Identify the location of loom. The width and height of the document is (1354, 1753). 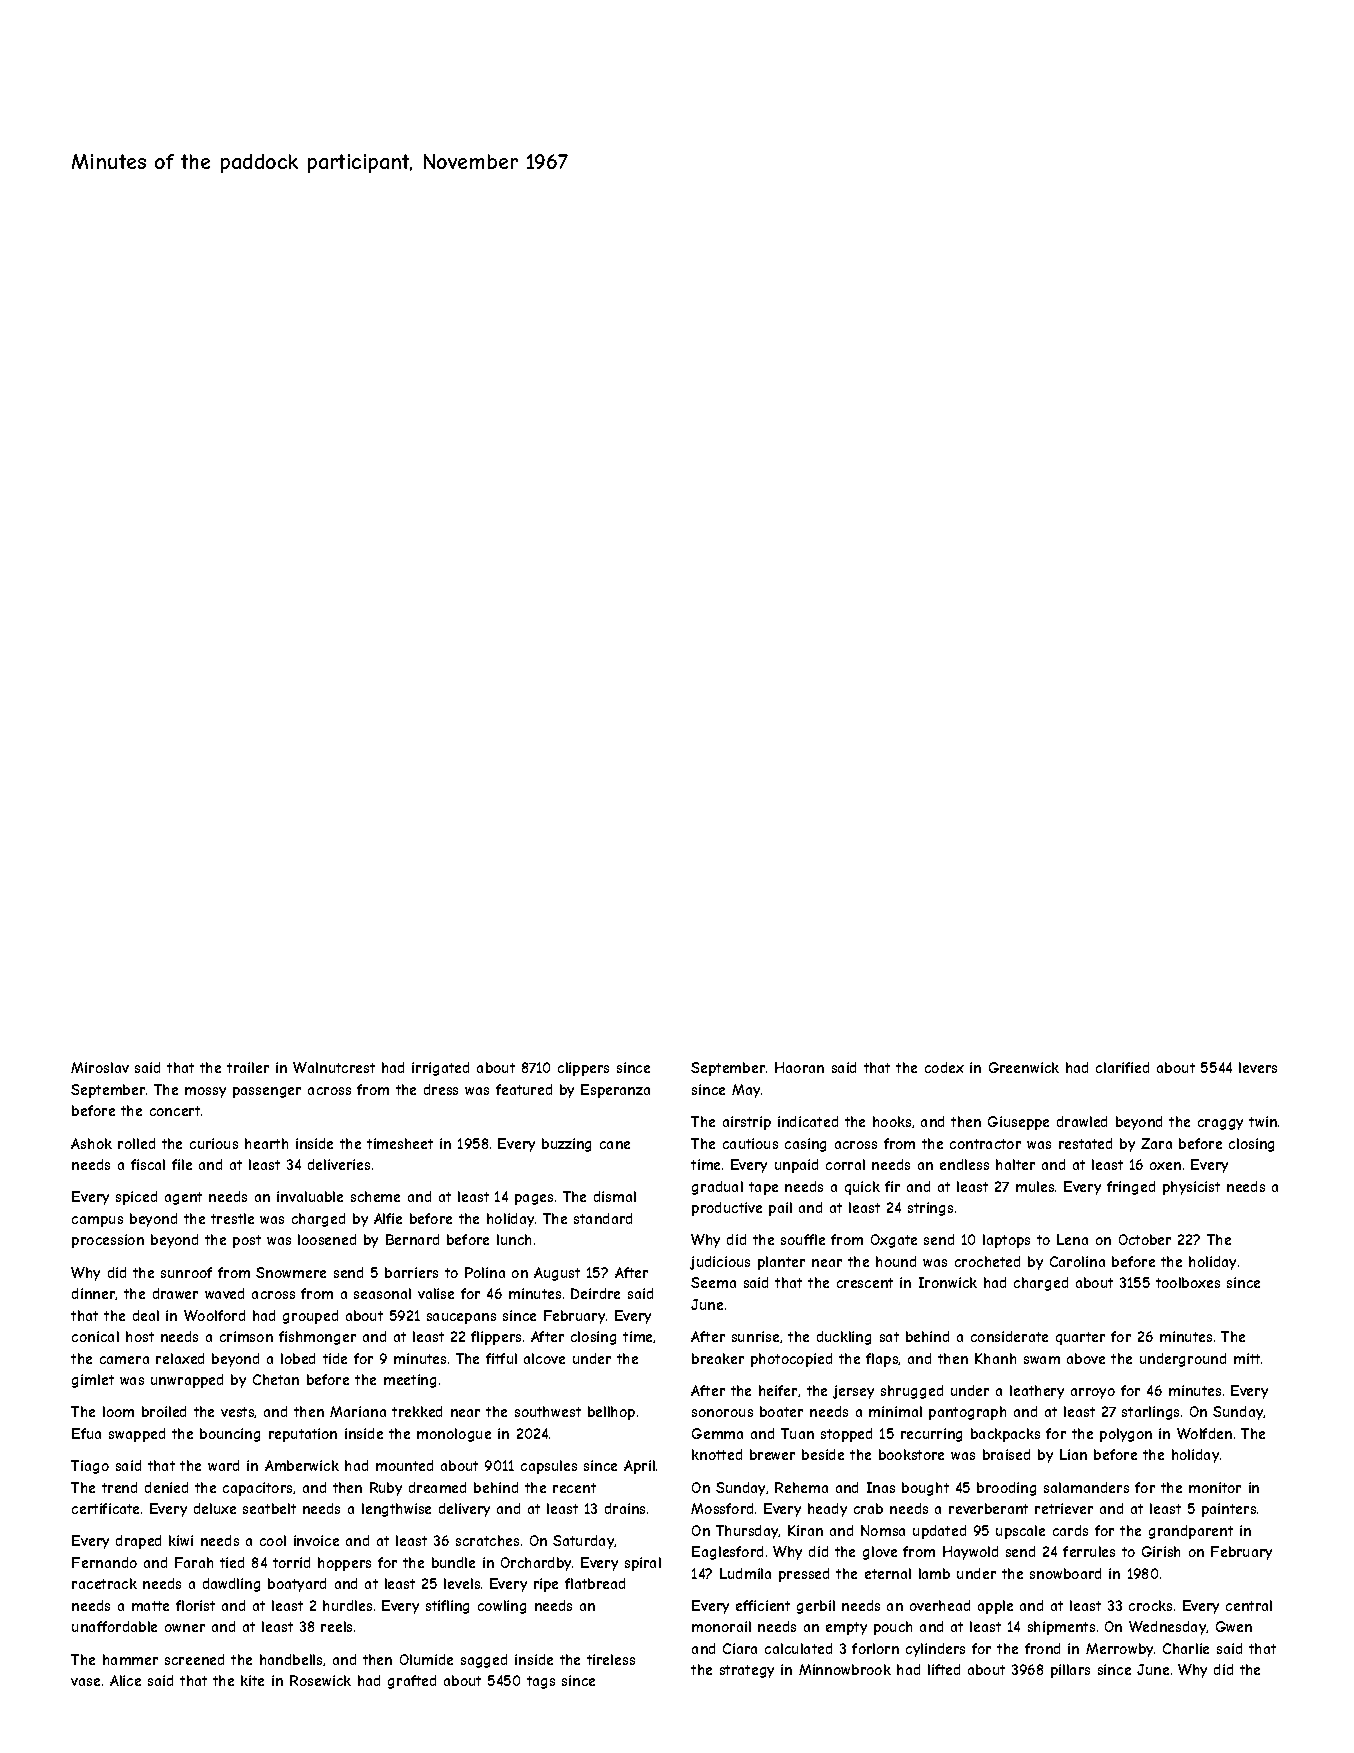
(118, 1411).
